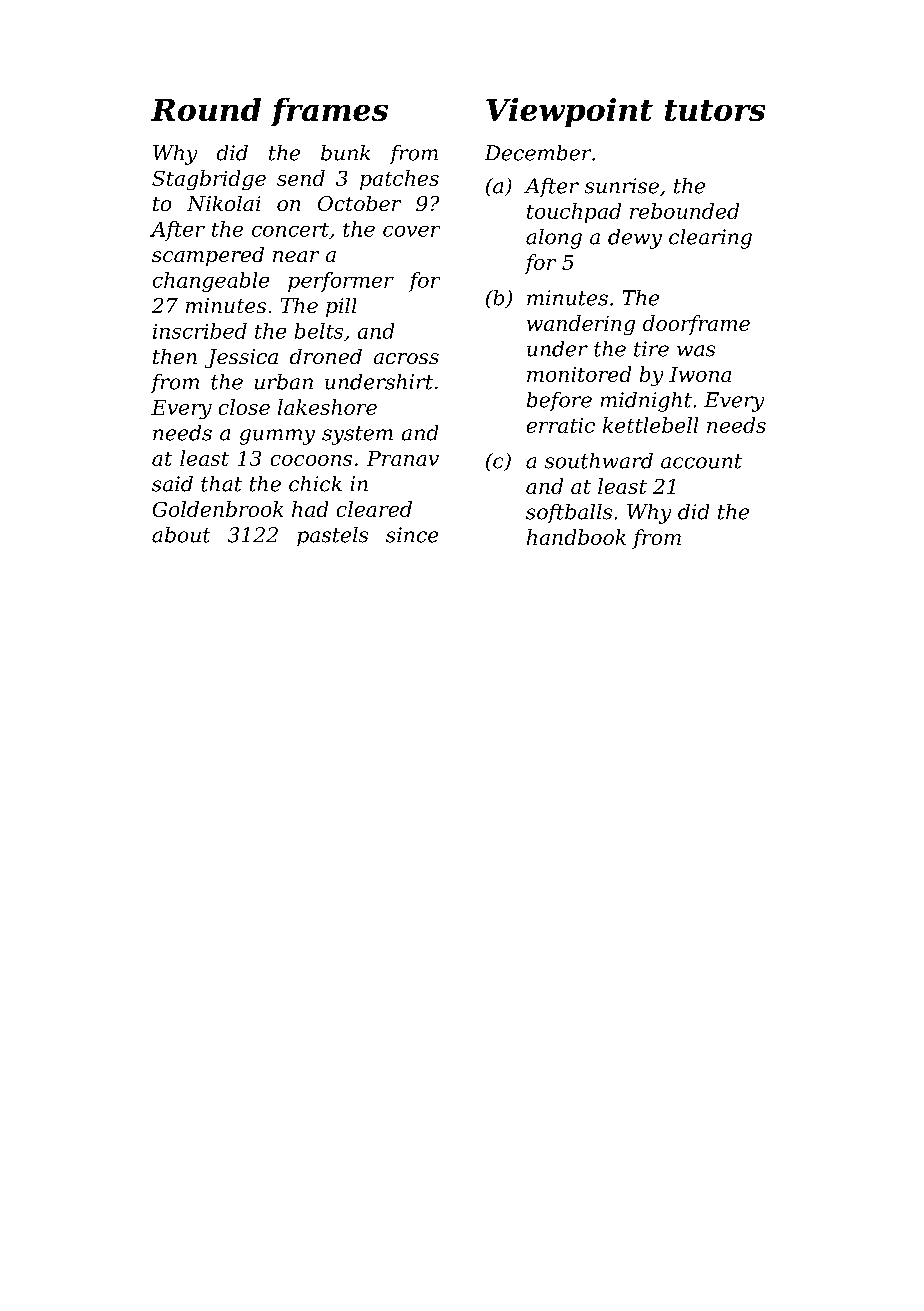 This document has width=924, height=1311. I want to click on rebounded, so click(684, 211).
